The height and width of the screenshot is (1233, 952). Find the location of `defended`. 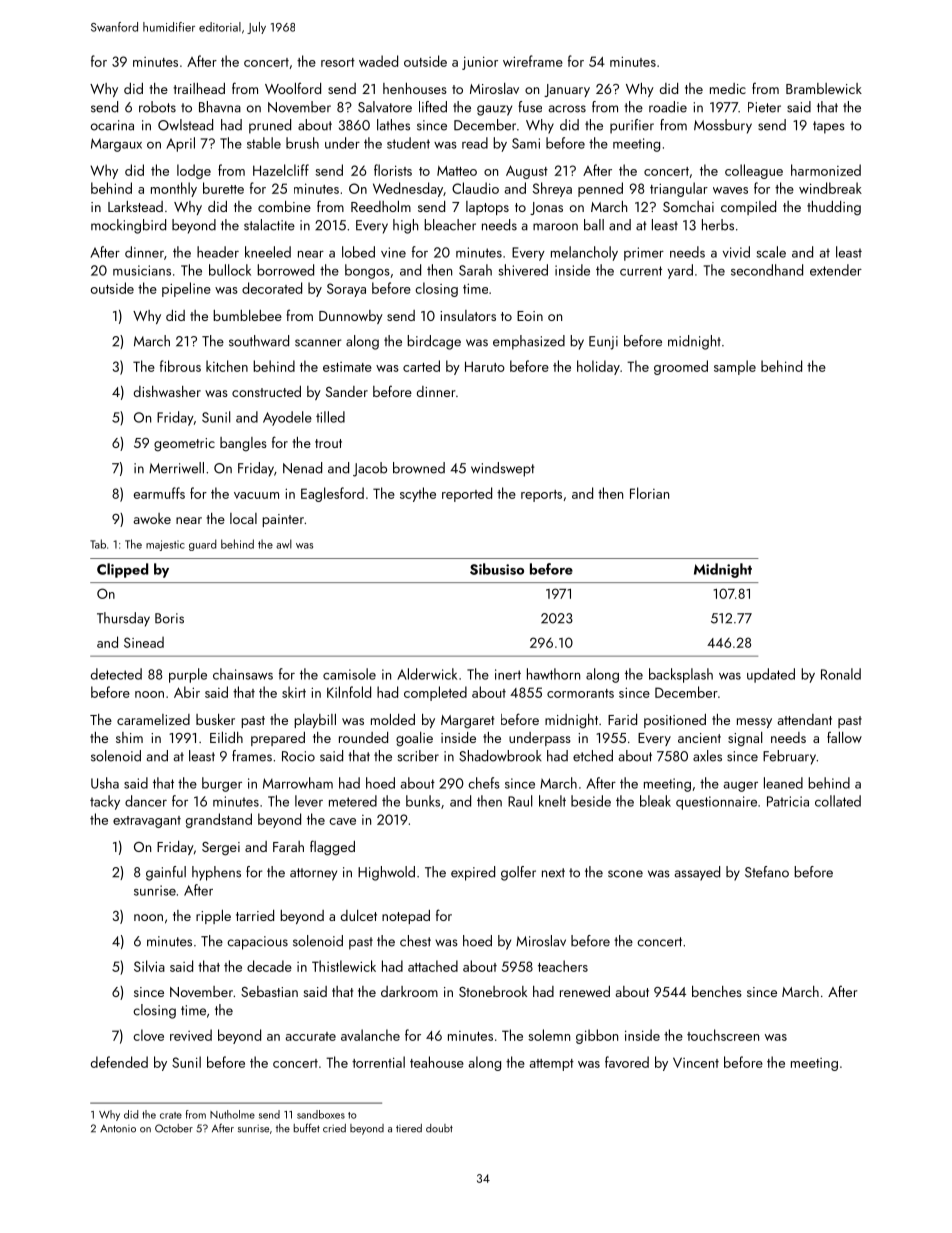

defended is located at coordinates (119, 1062).
